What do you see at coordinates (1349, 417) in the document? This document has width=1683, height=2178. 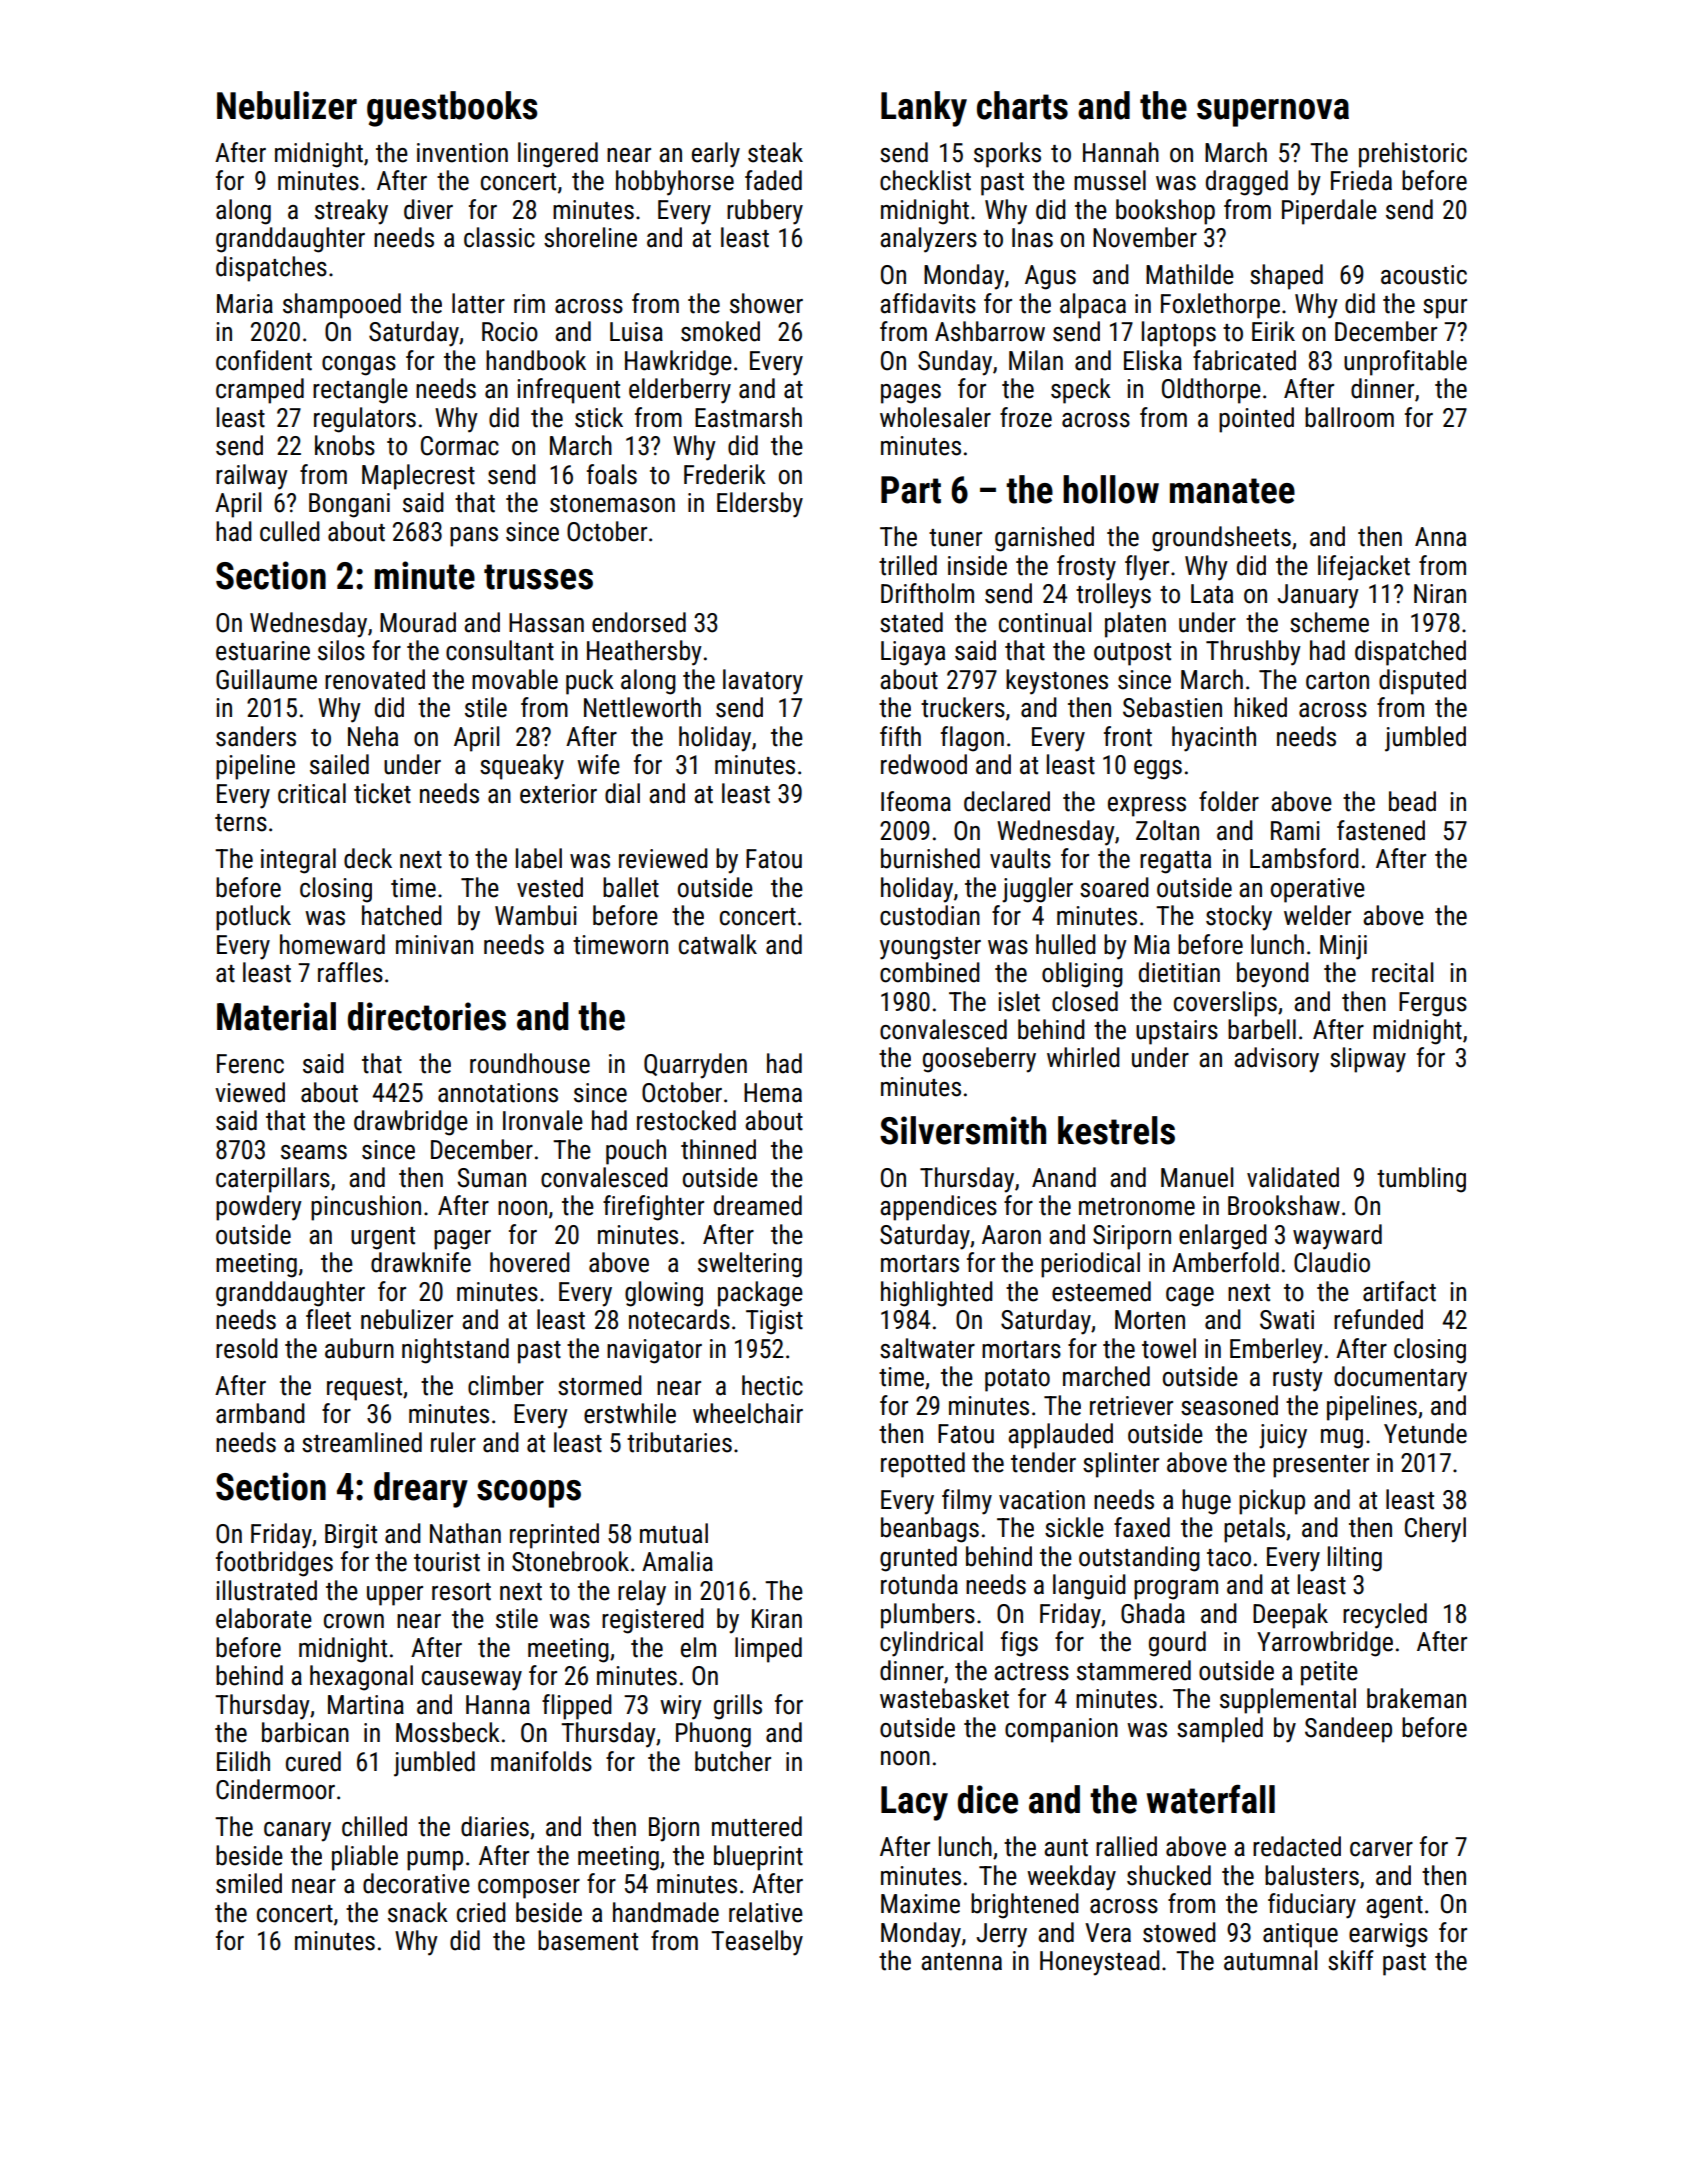 I see `ballroom` at bounding box center [1349, 417].
